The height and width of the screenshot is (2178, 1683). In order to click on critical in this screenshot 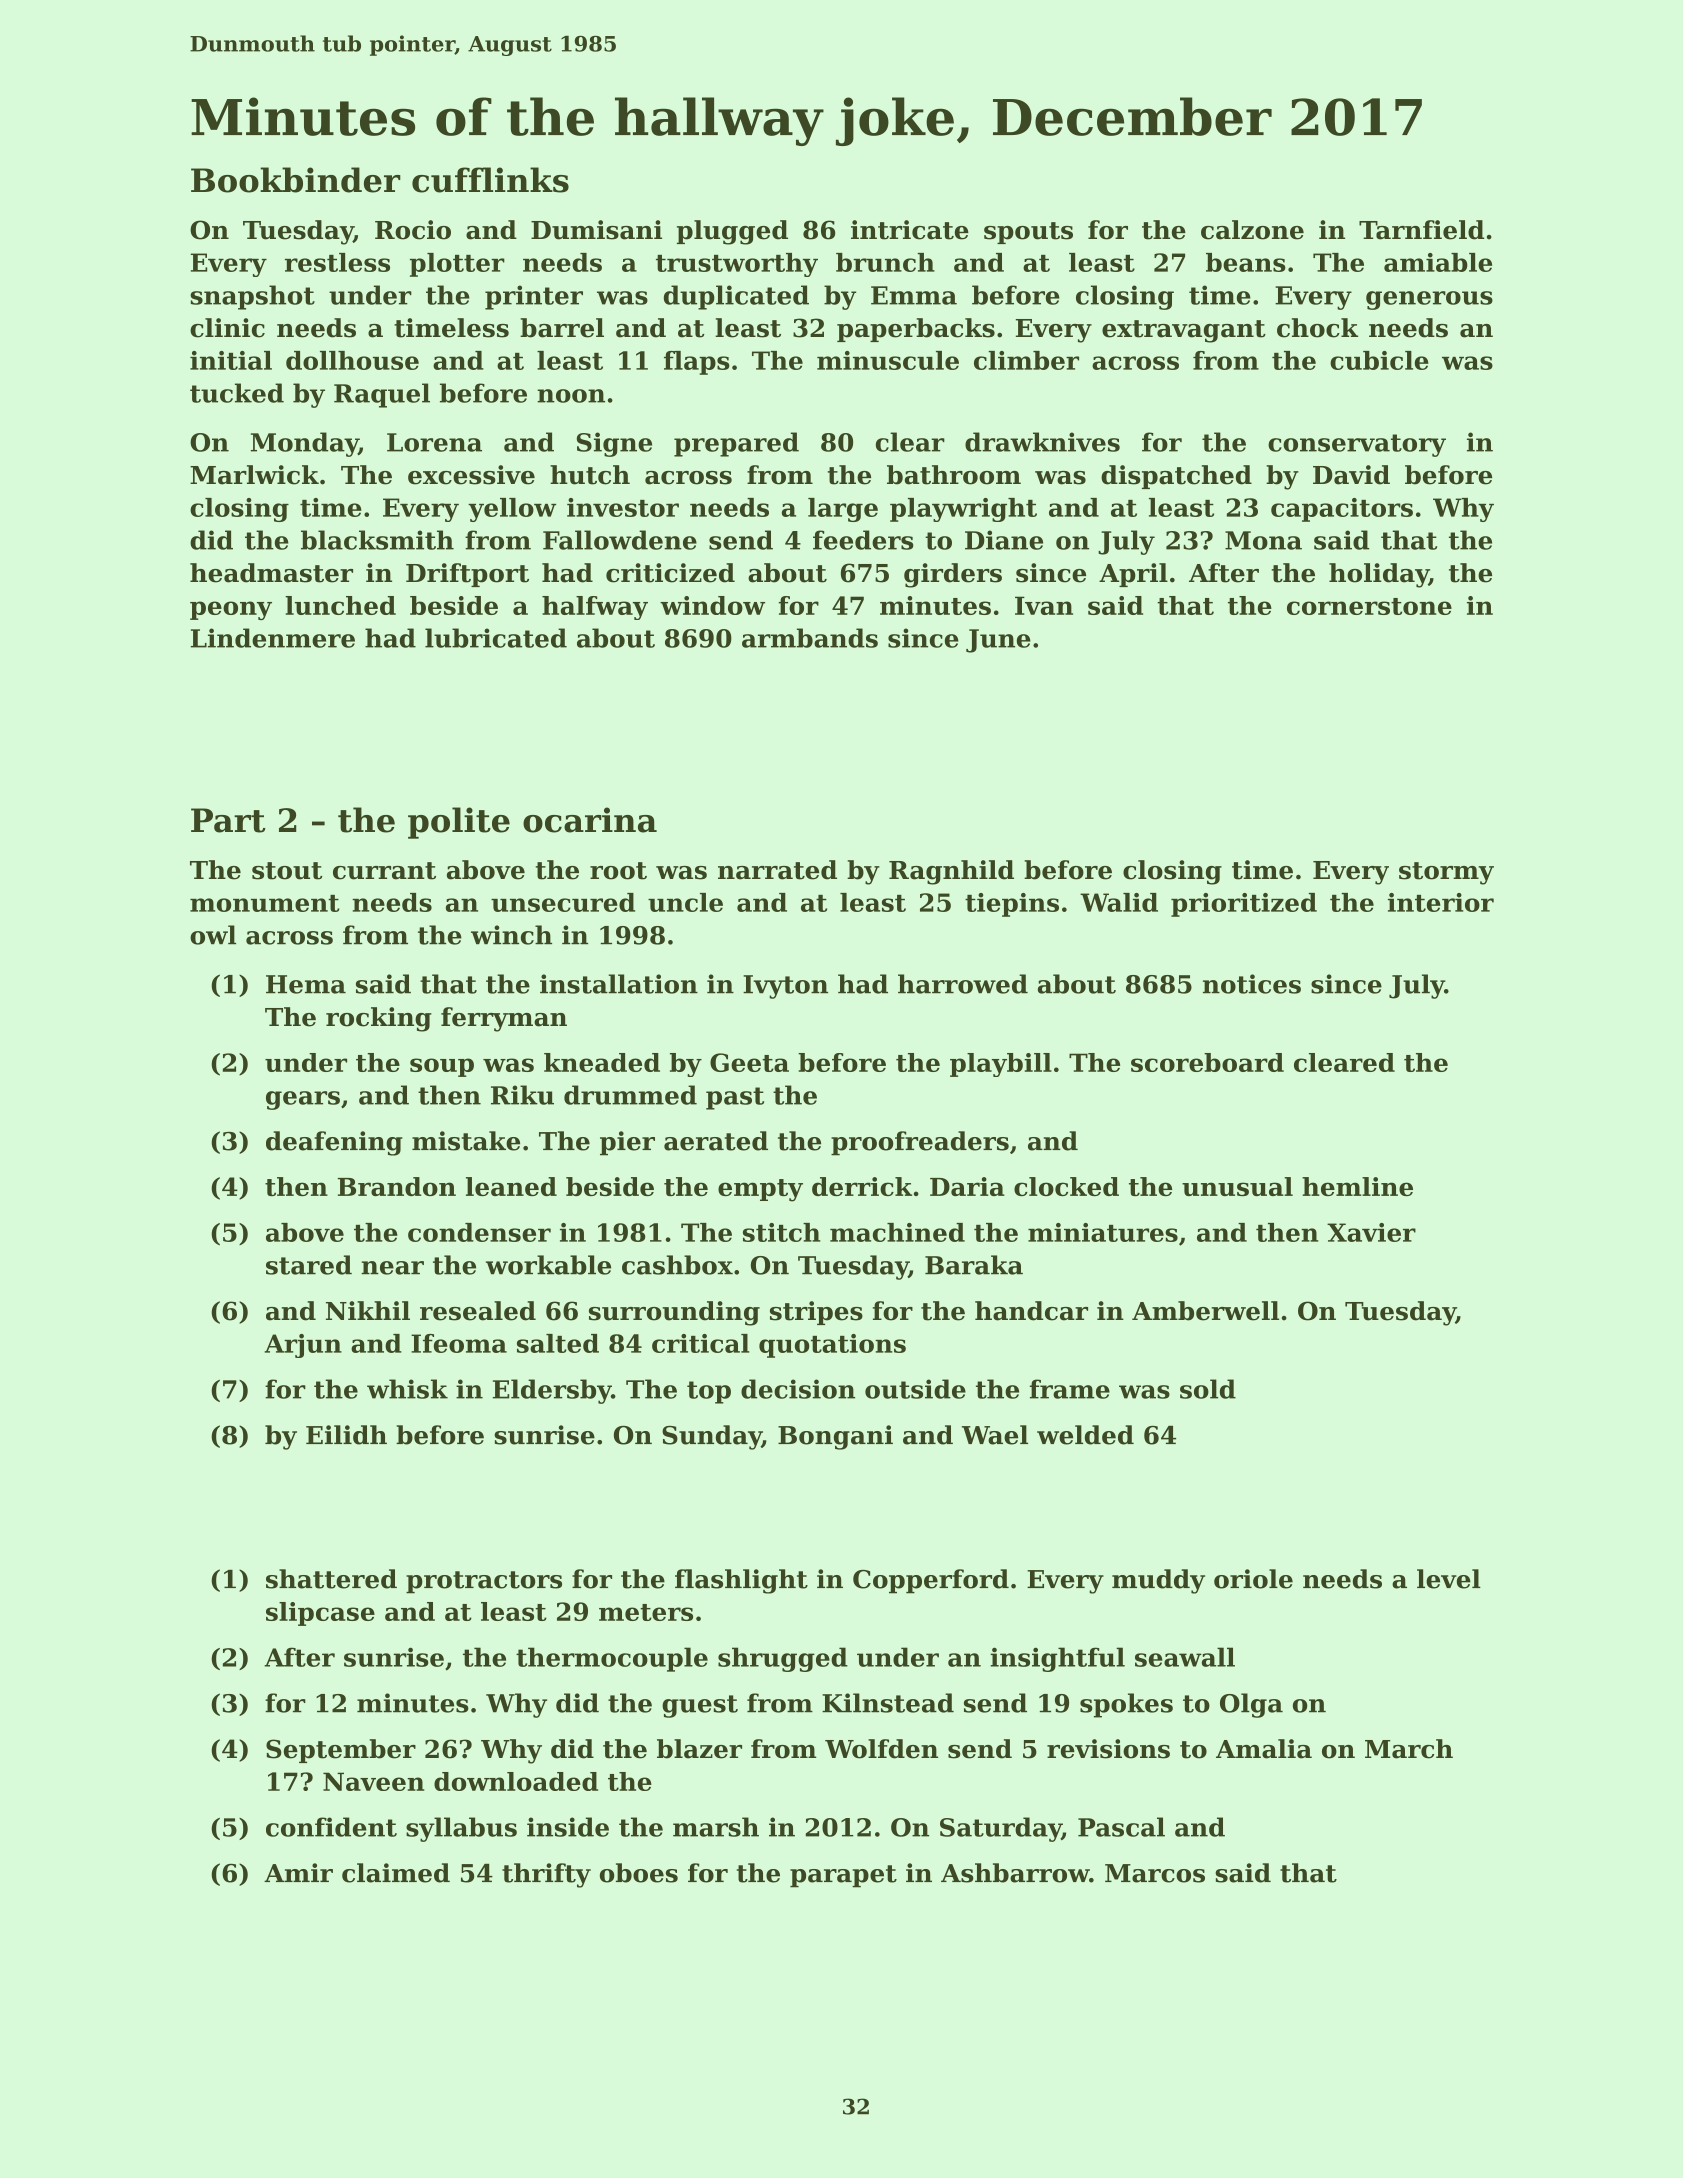, I will do `click(700, 1343)`.
